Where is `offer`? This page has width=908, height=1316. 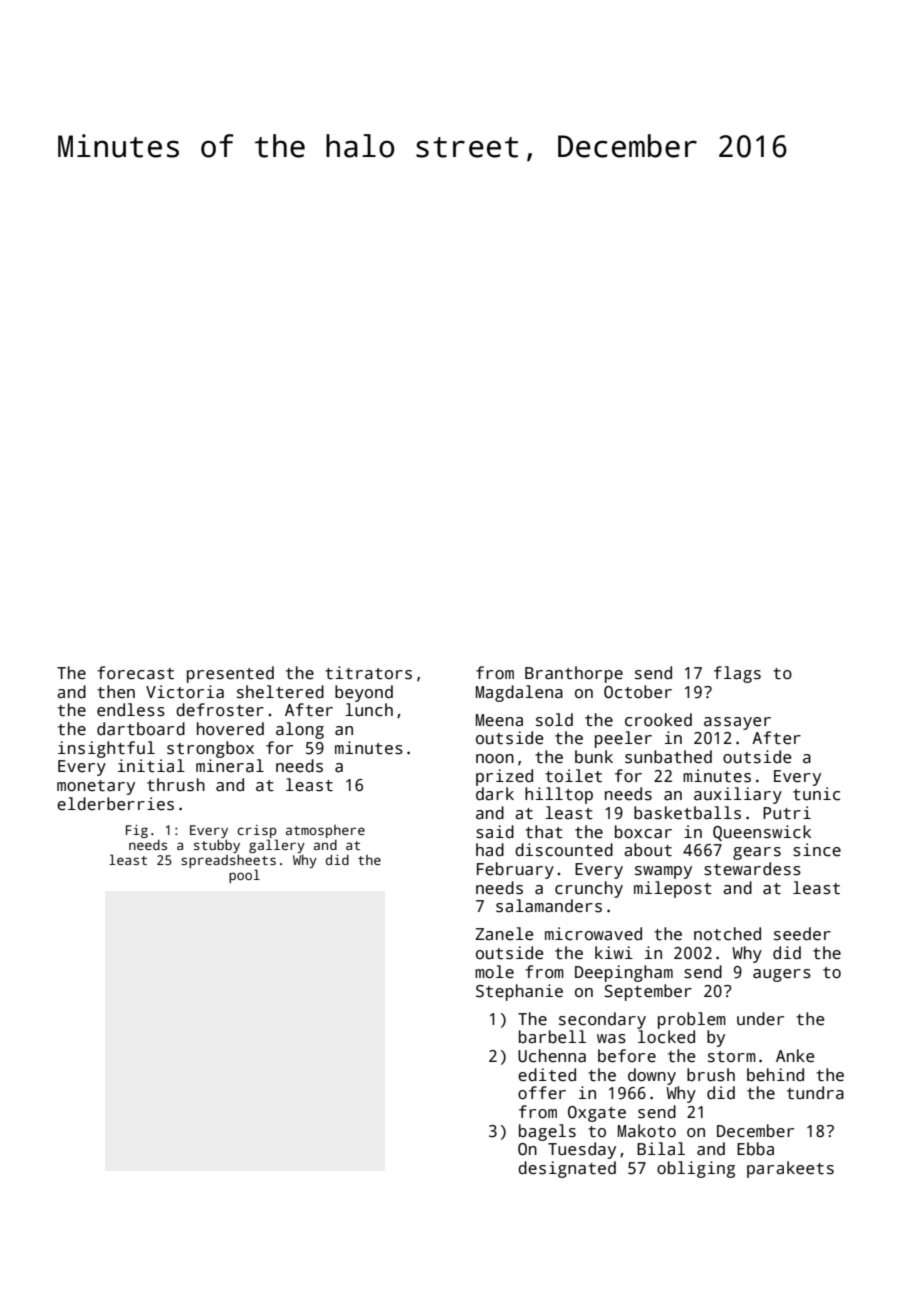 offer is located at coordinates (542, 1093).
